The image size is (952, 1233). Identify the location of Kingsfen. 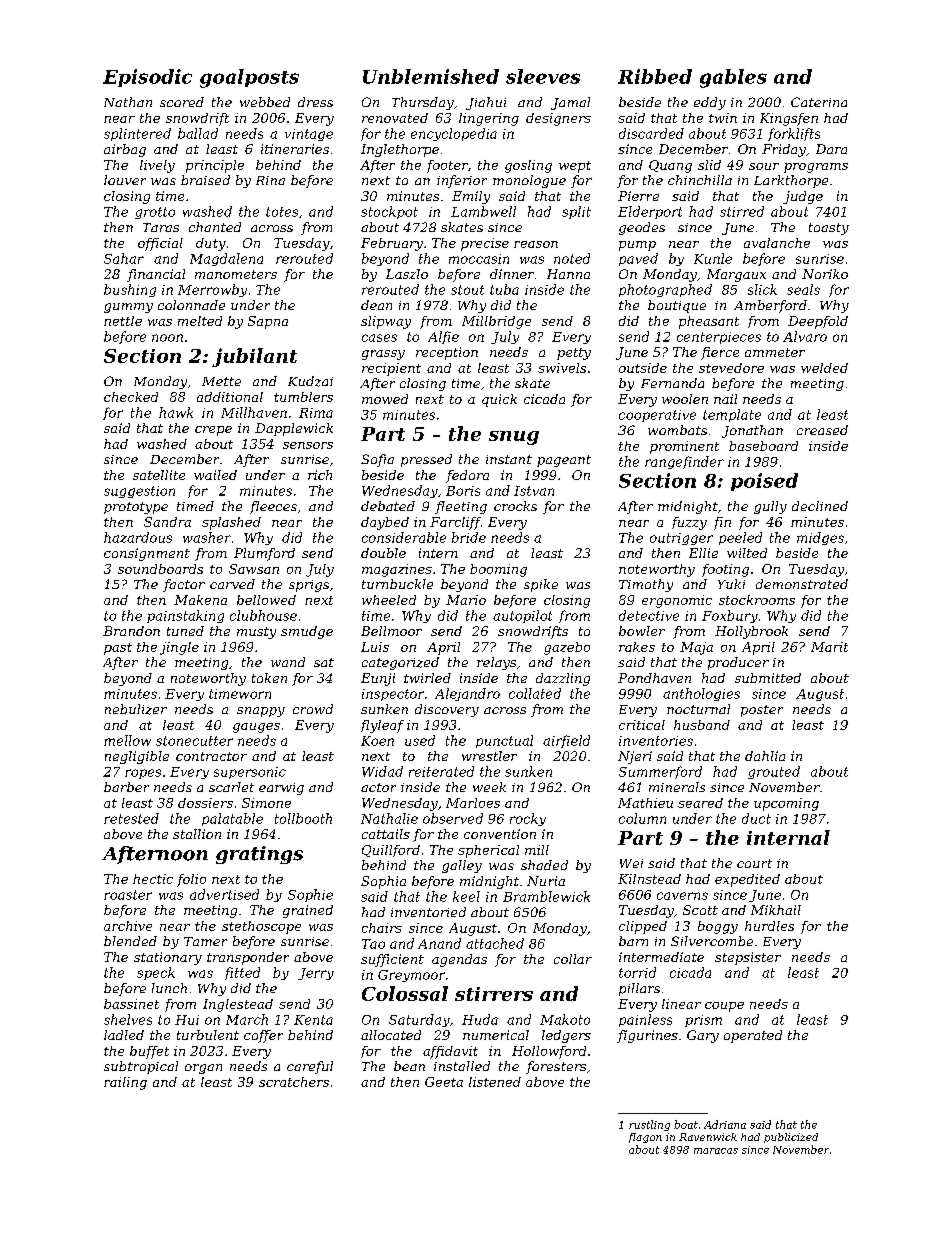
(789, 119).
